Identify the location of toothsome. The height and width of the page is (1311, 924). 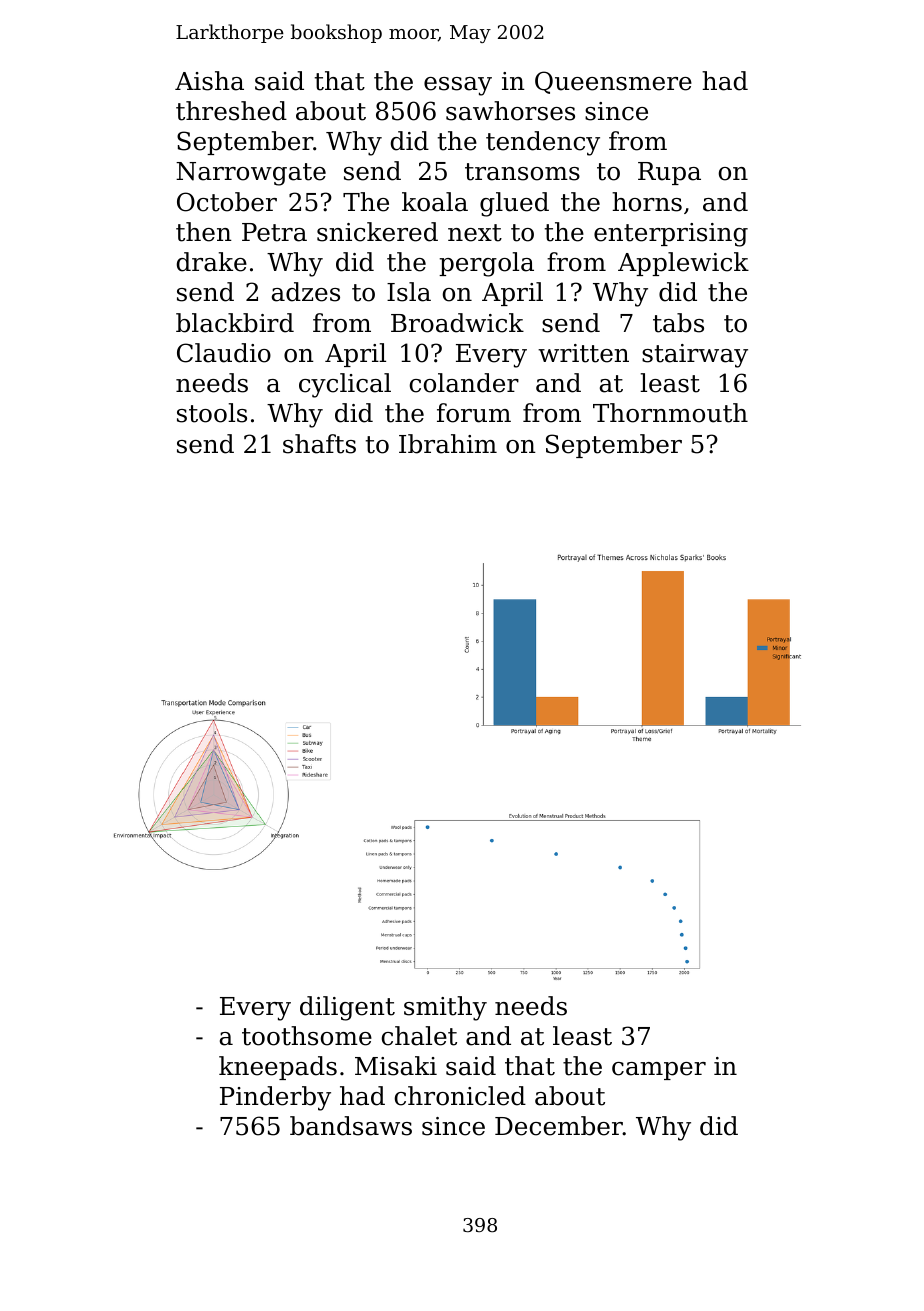
(307, 1036).
